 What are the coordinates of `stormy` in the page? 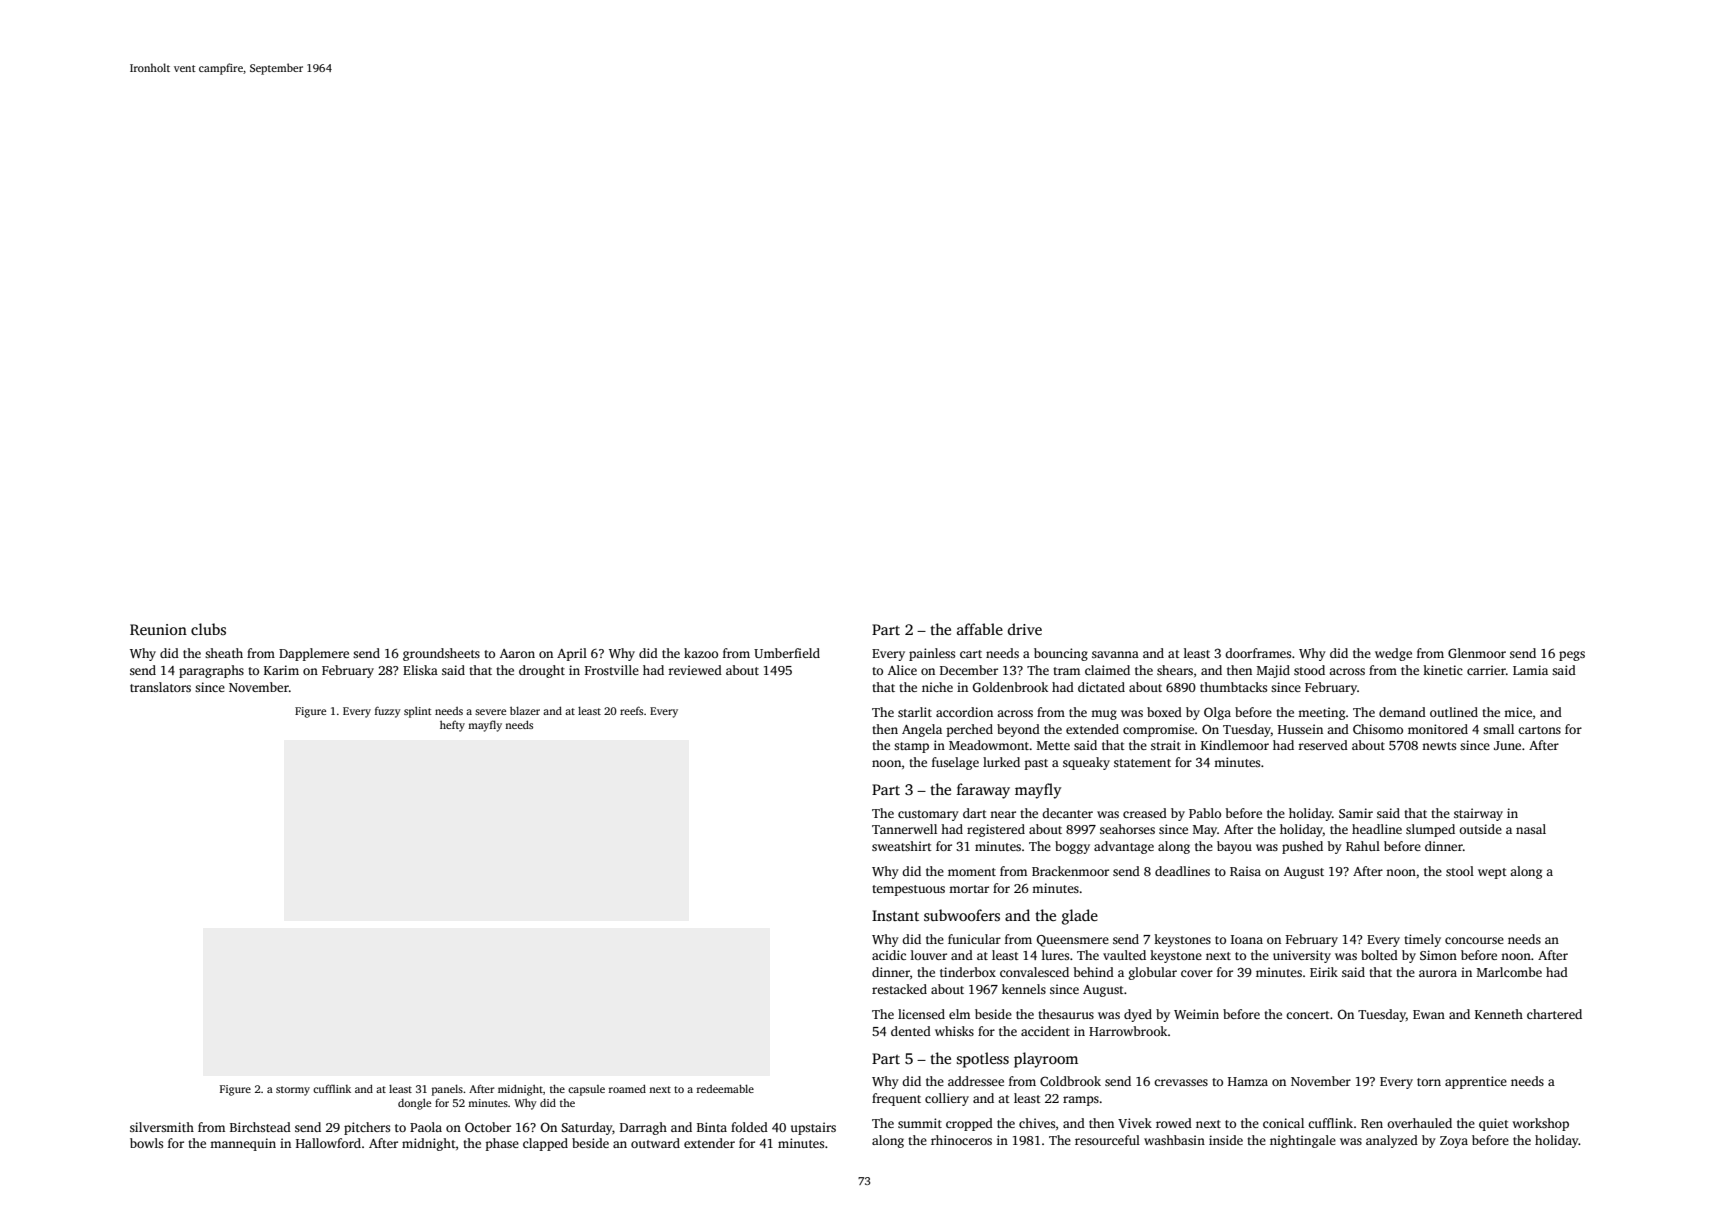 It's located at (293, 1091).
